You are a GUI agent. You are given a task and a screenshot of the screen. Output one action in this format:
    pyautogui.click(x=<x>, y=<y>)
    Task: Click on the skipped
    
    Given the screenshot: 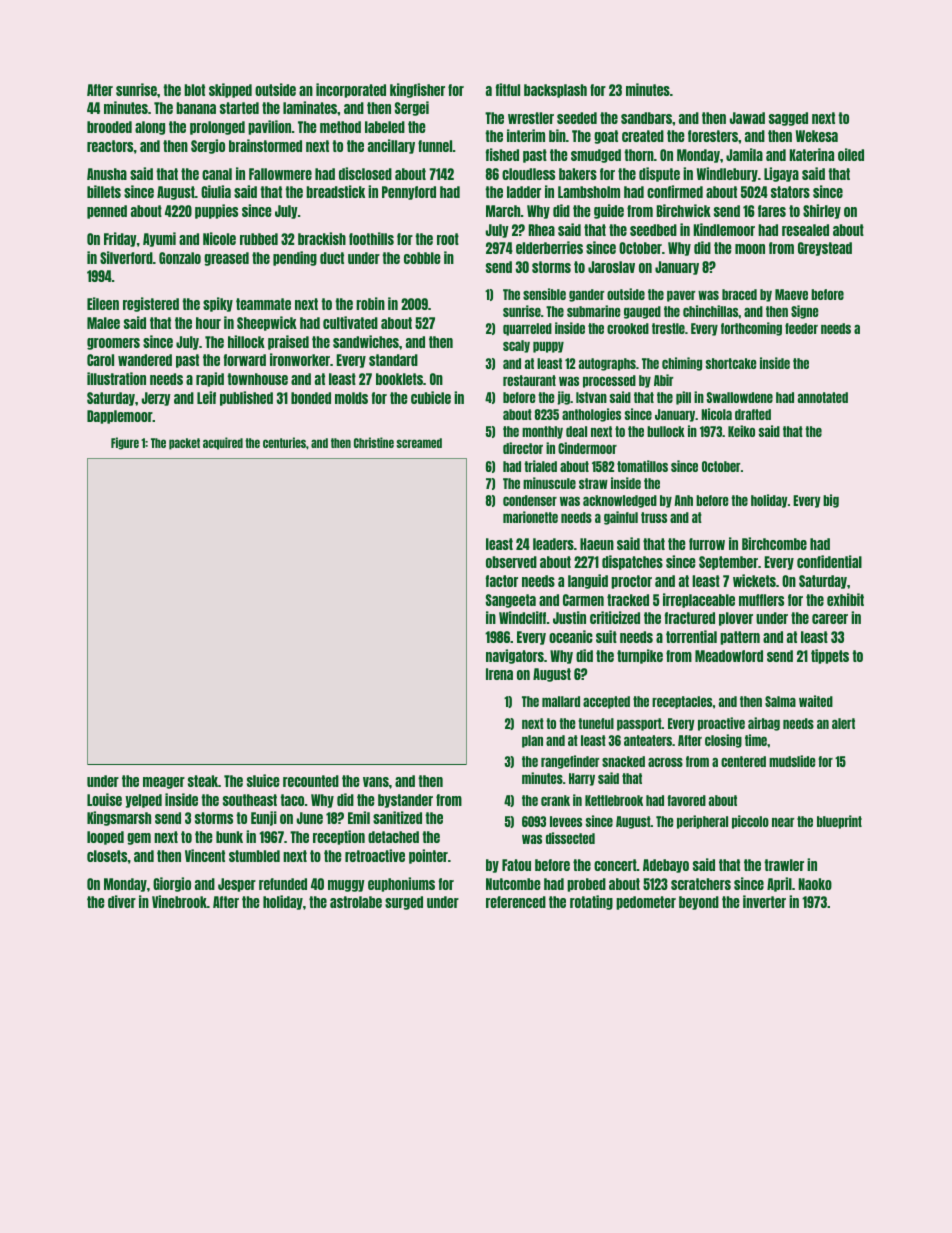 What is the action you would take?
    pyautogui.click(x=230, y=90)
